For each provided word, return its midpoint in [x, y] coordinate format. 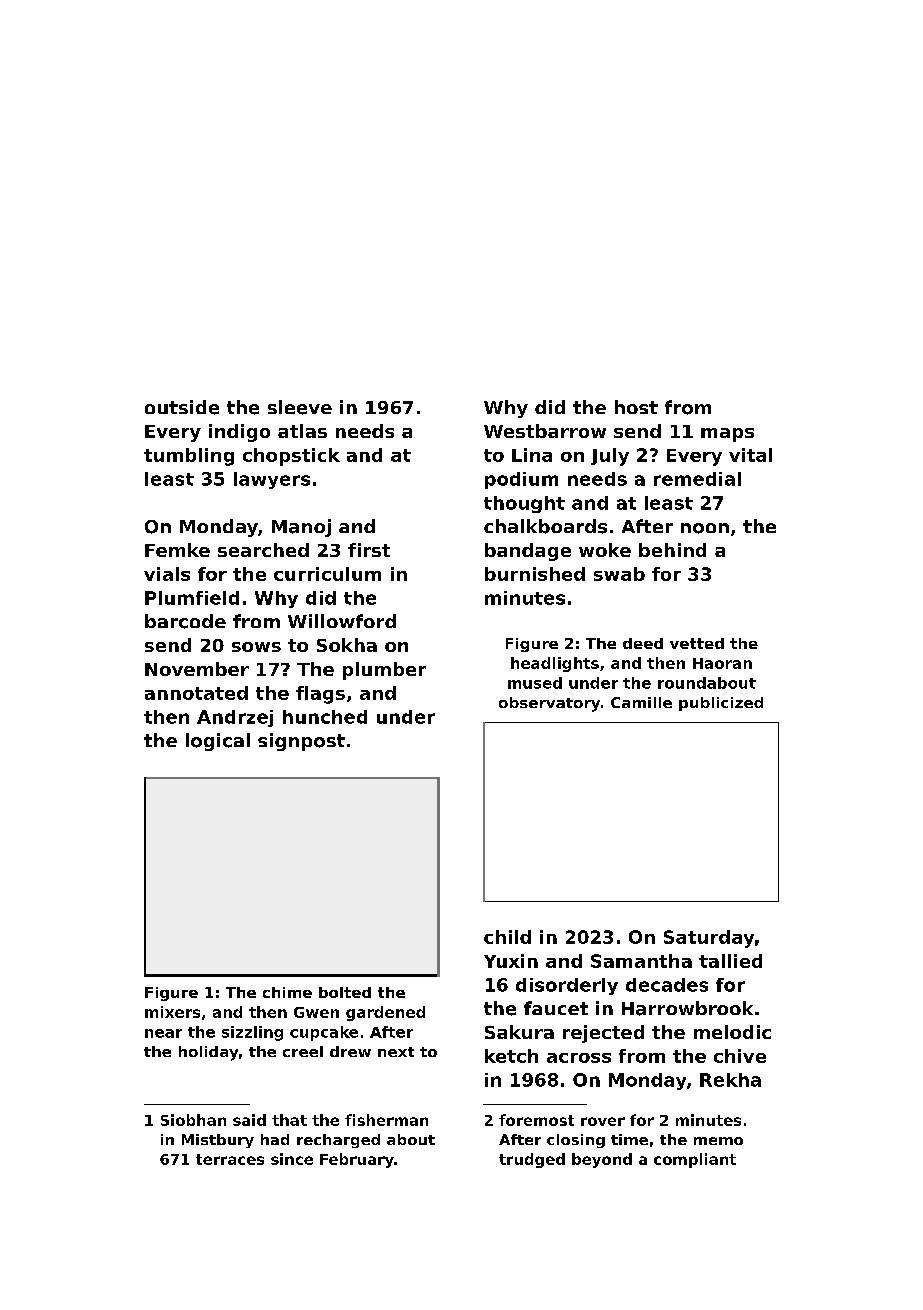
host [636, 407]
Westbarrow [545, 431]
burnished [535, 574]
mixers [172, 1012]
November [197, 669]
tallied [730, 961]
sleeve [300, 407]
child [507, 937]
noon [705, 528]
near [163, 1033]
